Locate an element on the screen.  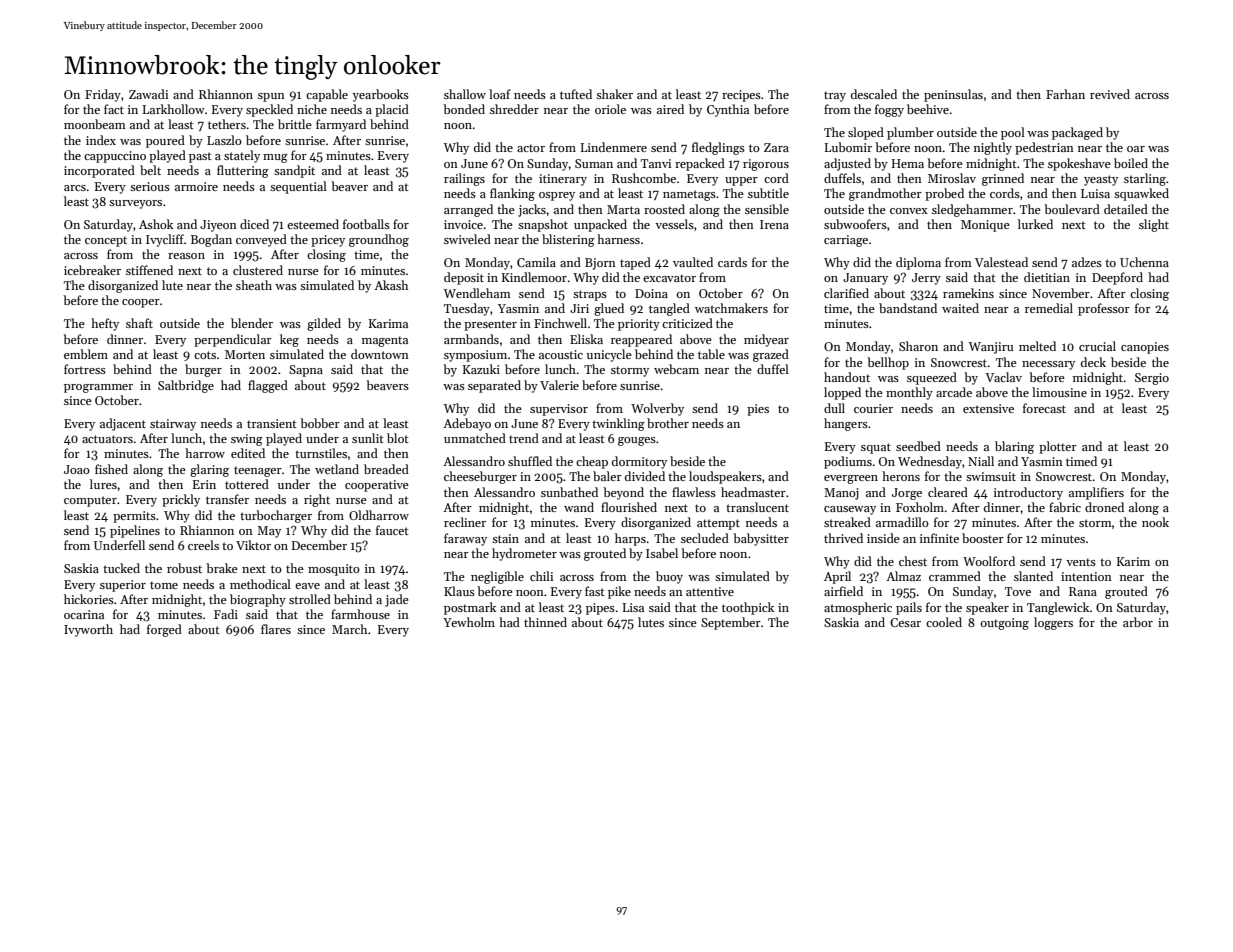
recipes is located at coordinates (741, 96).
